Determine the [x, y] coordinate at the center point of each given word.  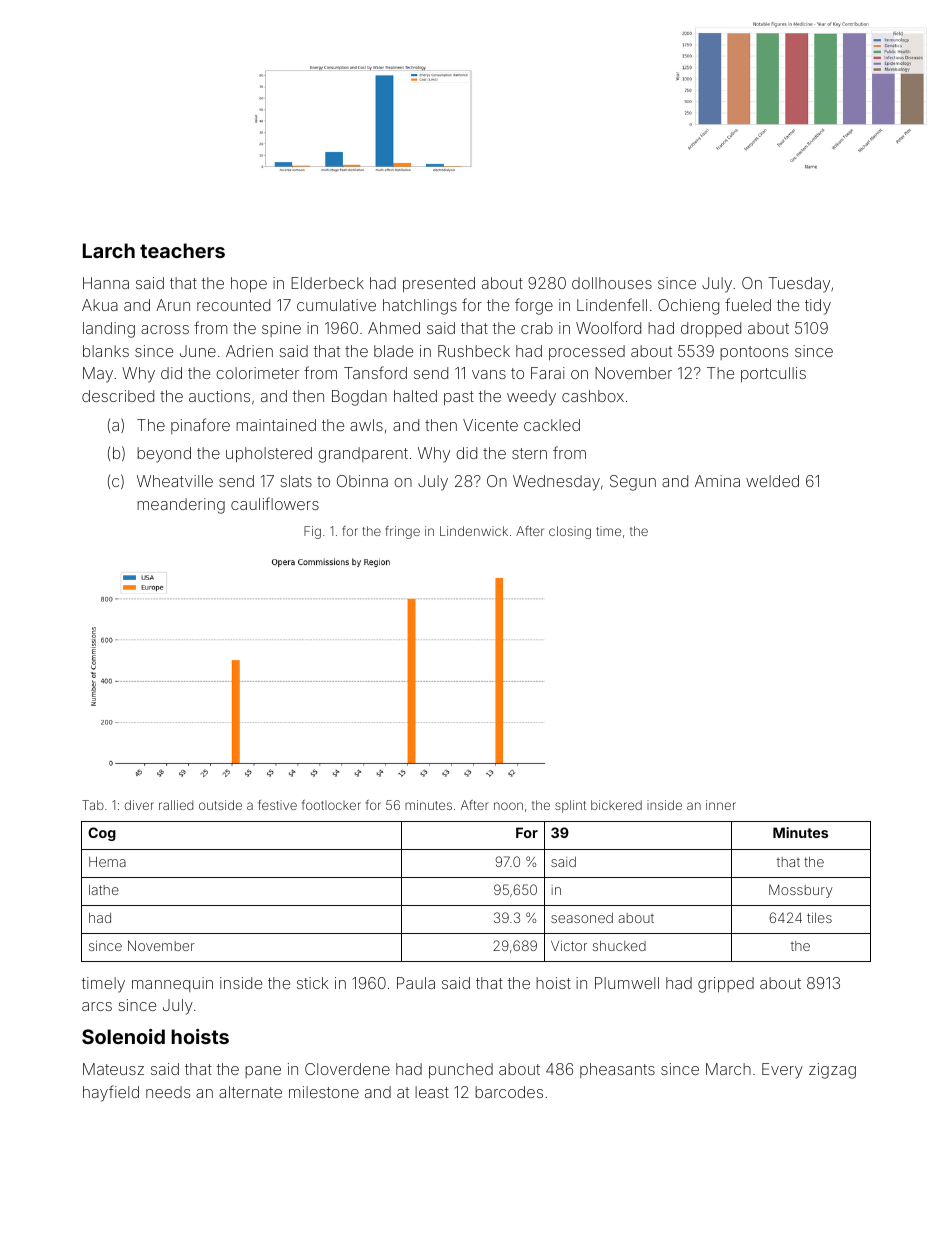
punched [461, 1070]
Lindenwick [474, 531]
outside [220, 805]
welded [772, 481]
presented [439, 284]
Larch [109, 250]
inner [721, 805]
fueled [748, 304]
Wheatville [175, 481]
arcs [97, 1006]
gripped [726, 985]
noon [508, 806]
